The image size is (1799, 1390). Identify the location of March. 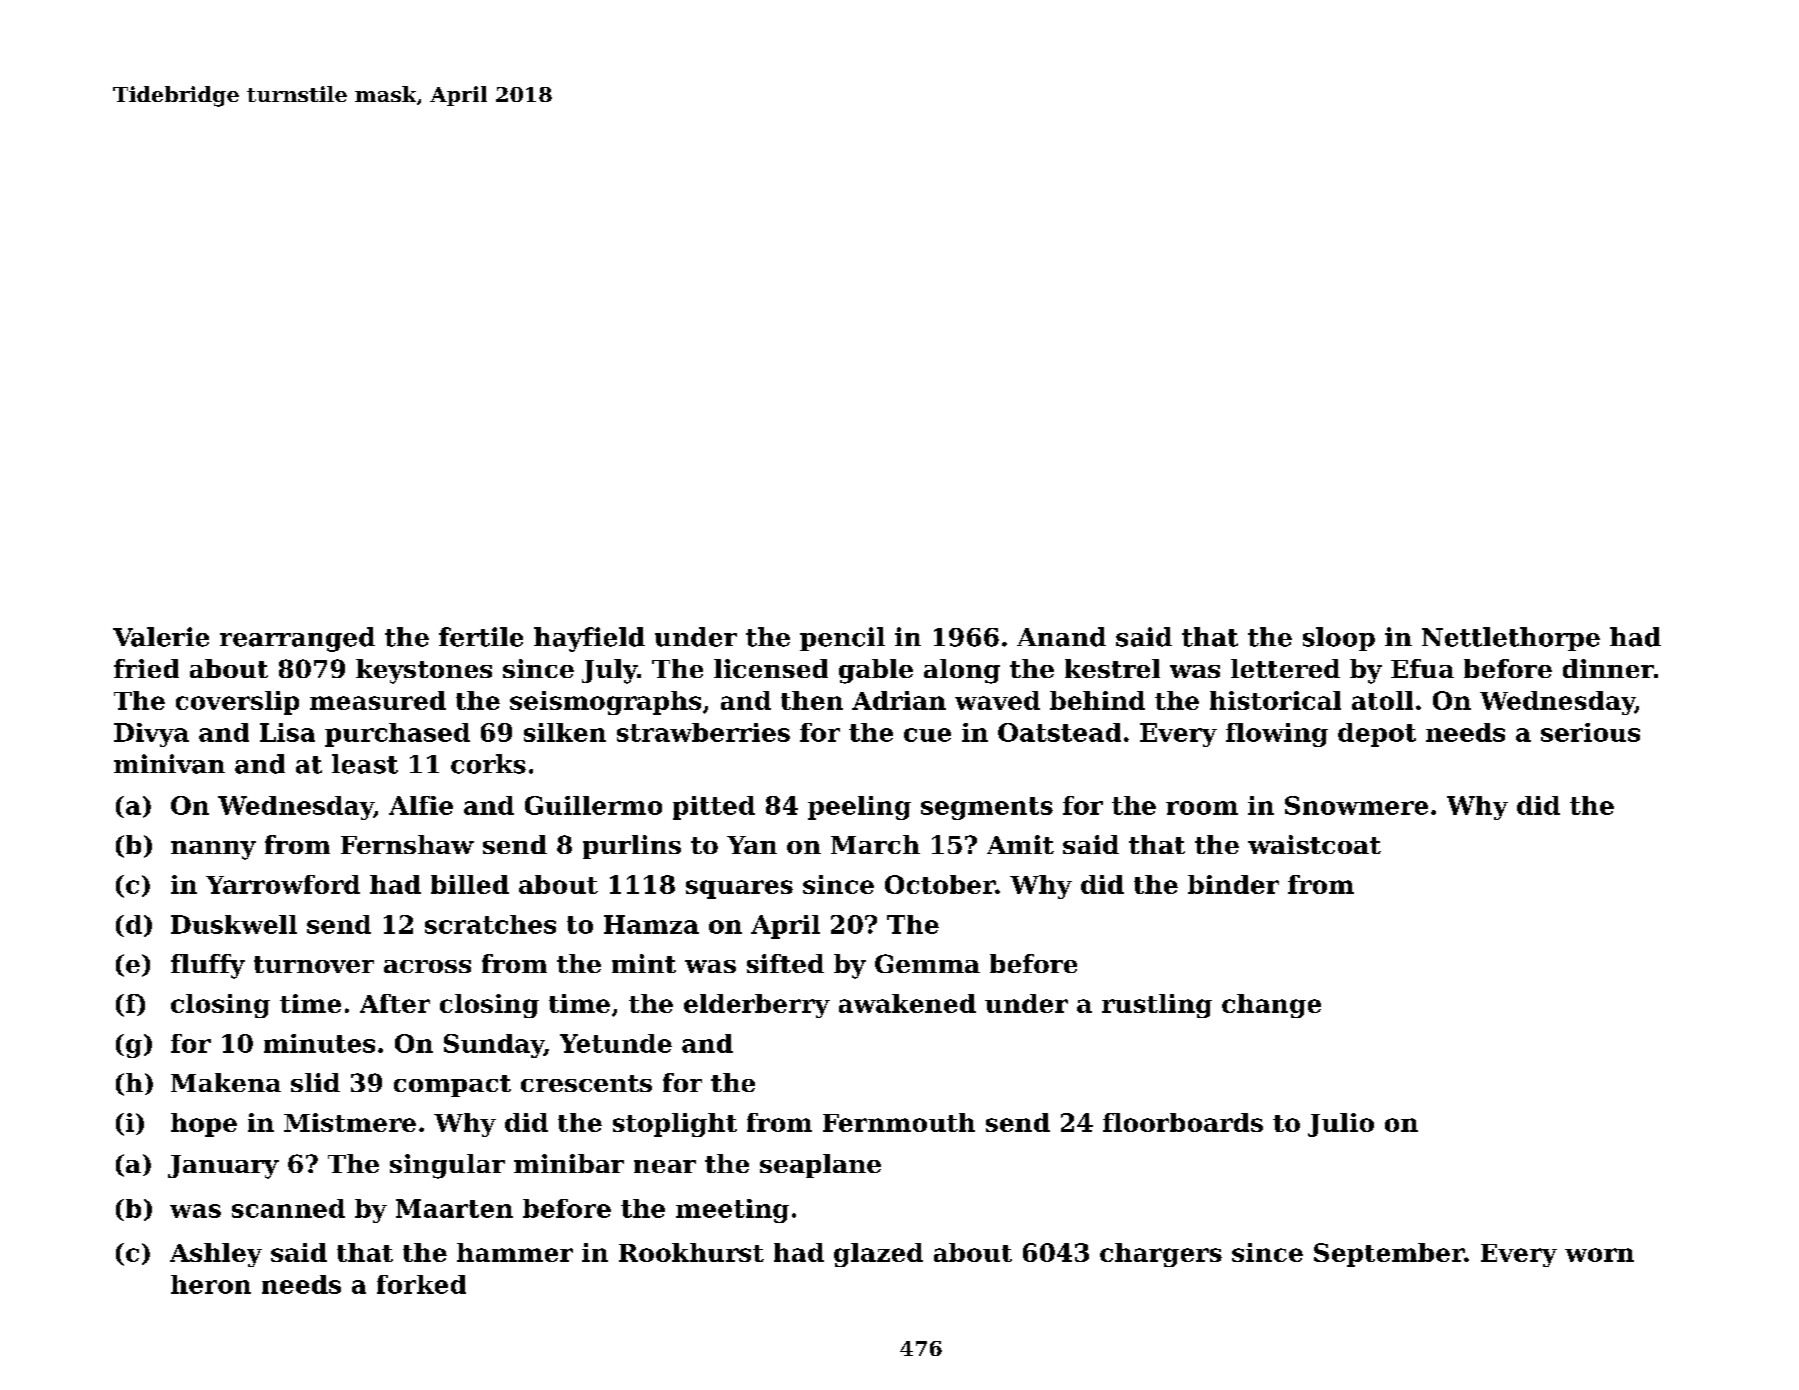
(875, 844).
